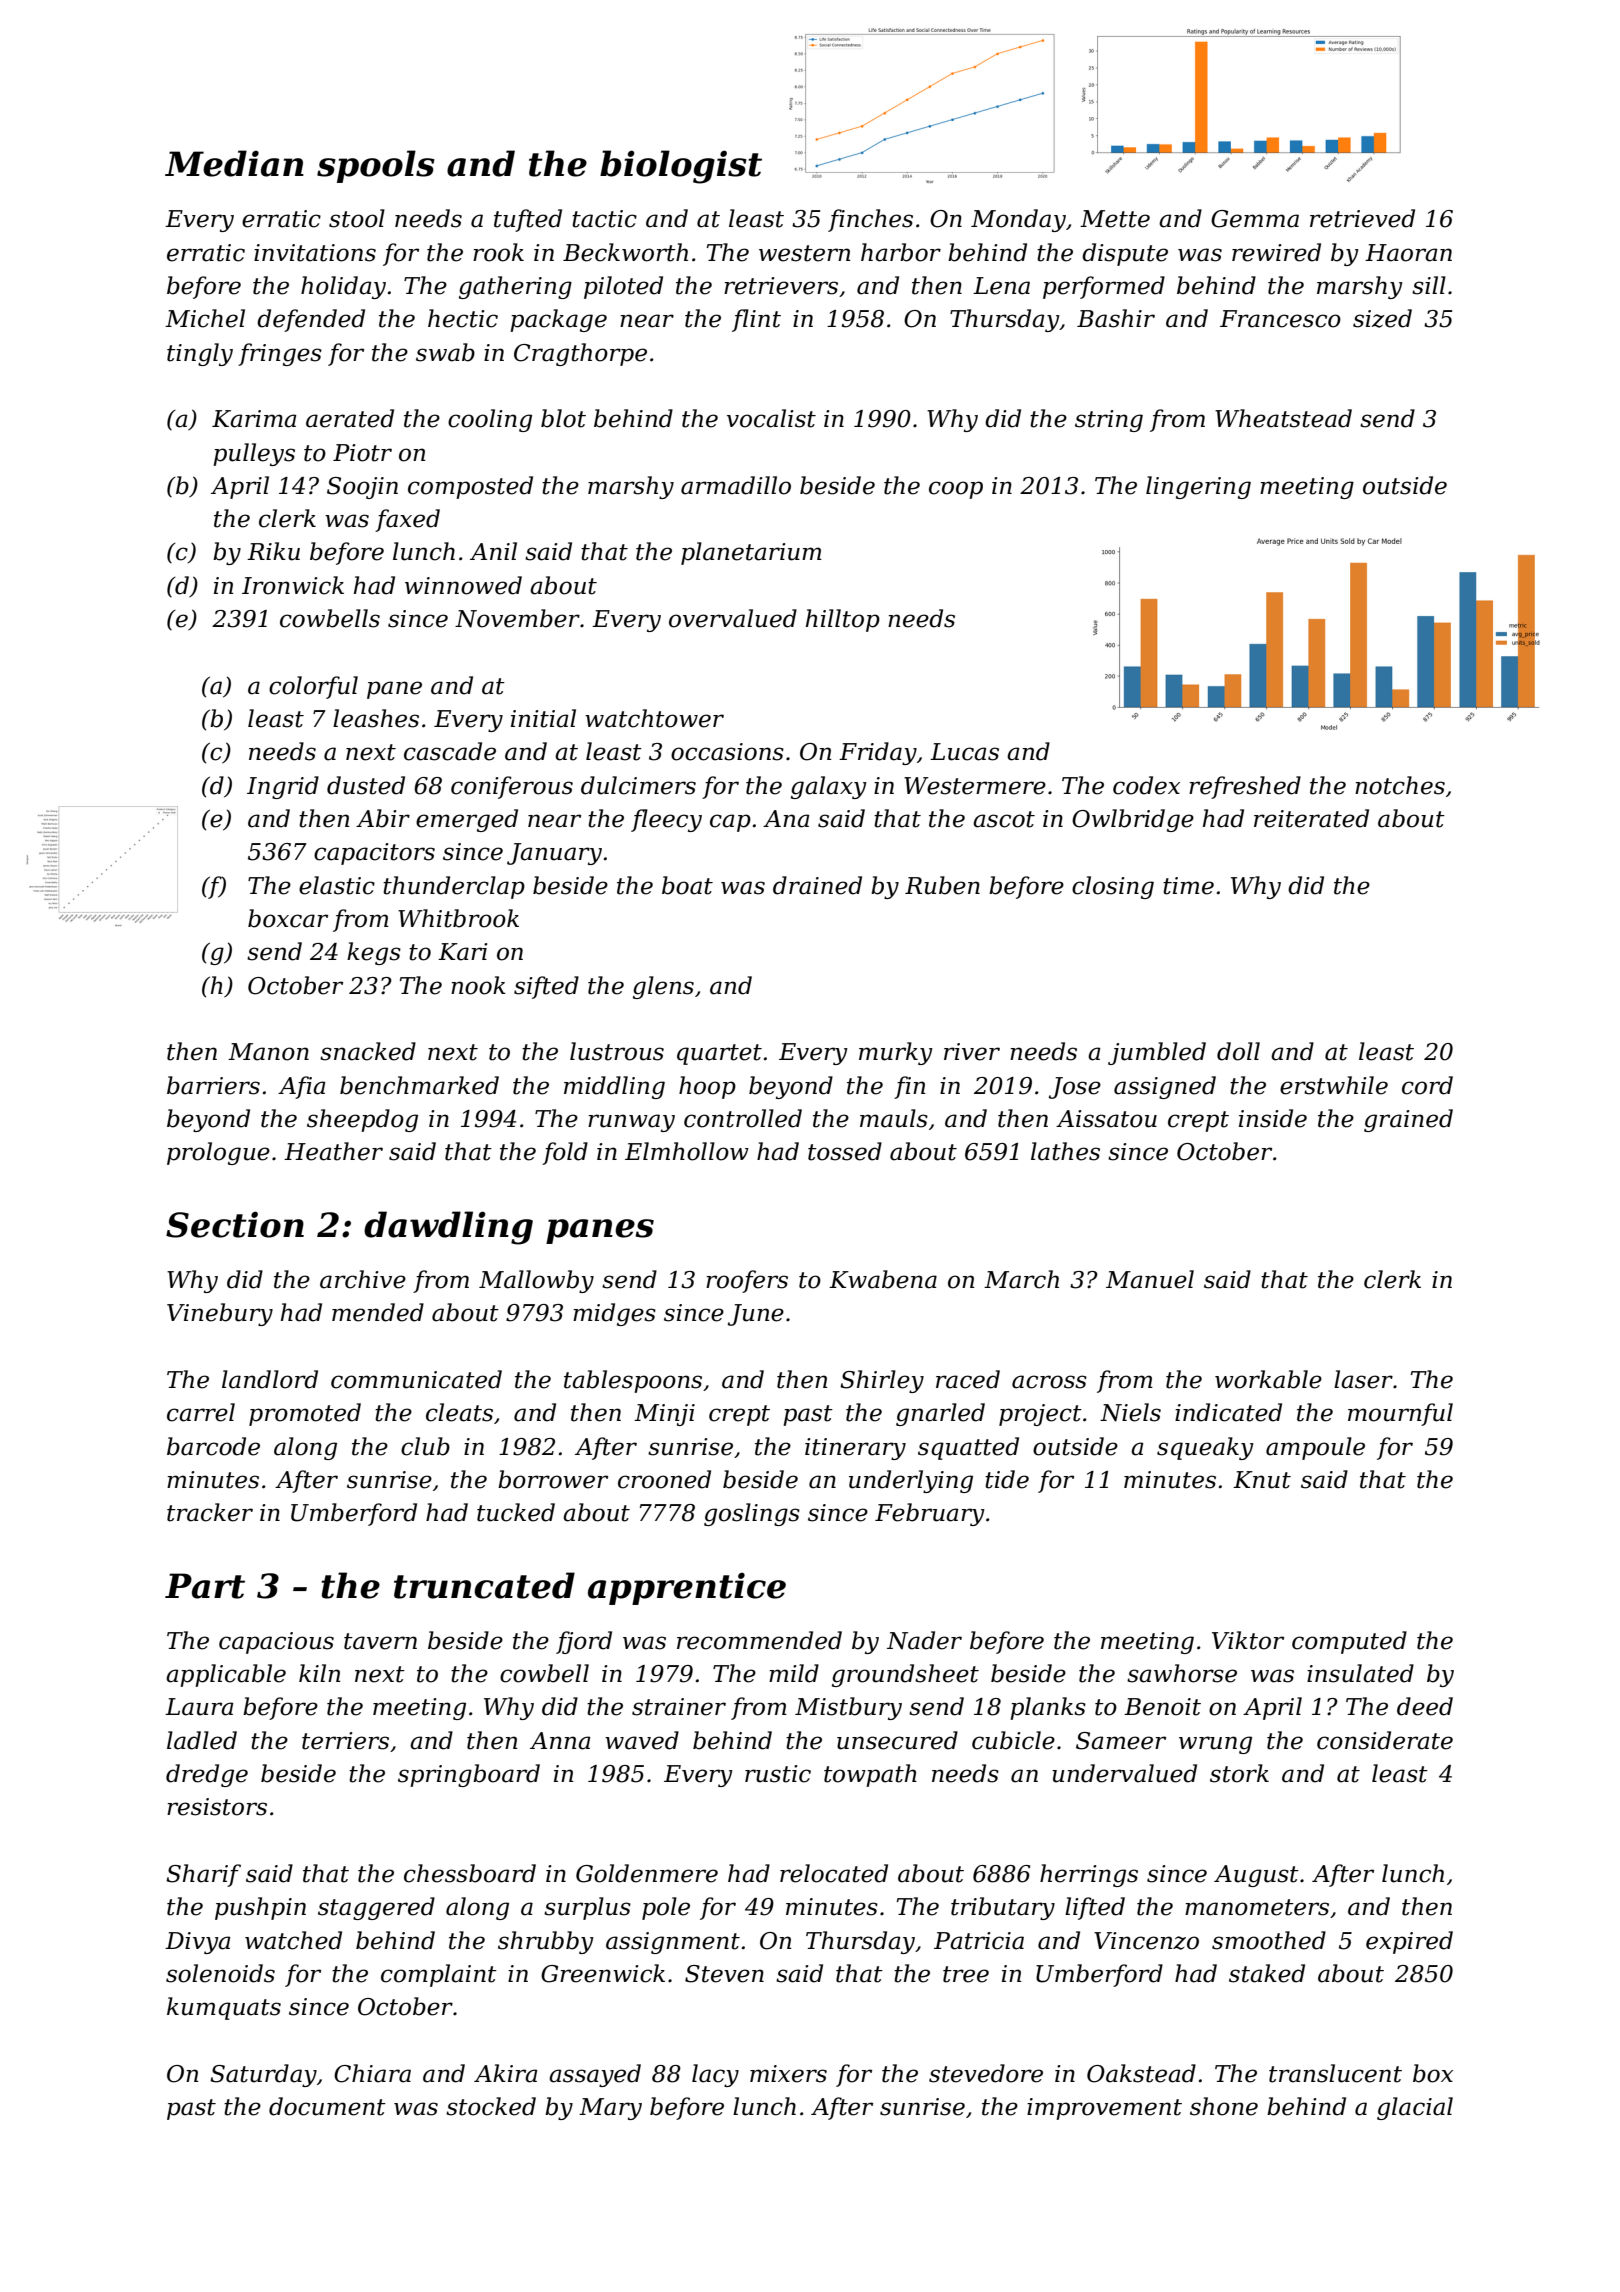 This screenshot has width=1620, height=2292. What do you see at coordinates (964, 752) in the screenshot?
I see `Lucas` at bounding box center [964, 752].
